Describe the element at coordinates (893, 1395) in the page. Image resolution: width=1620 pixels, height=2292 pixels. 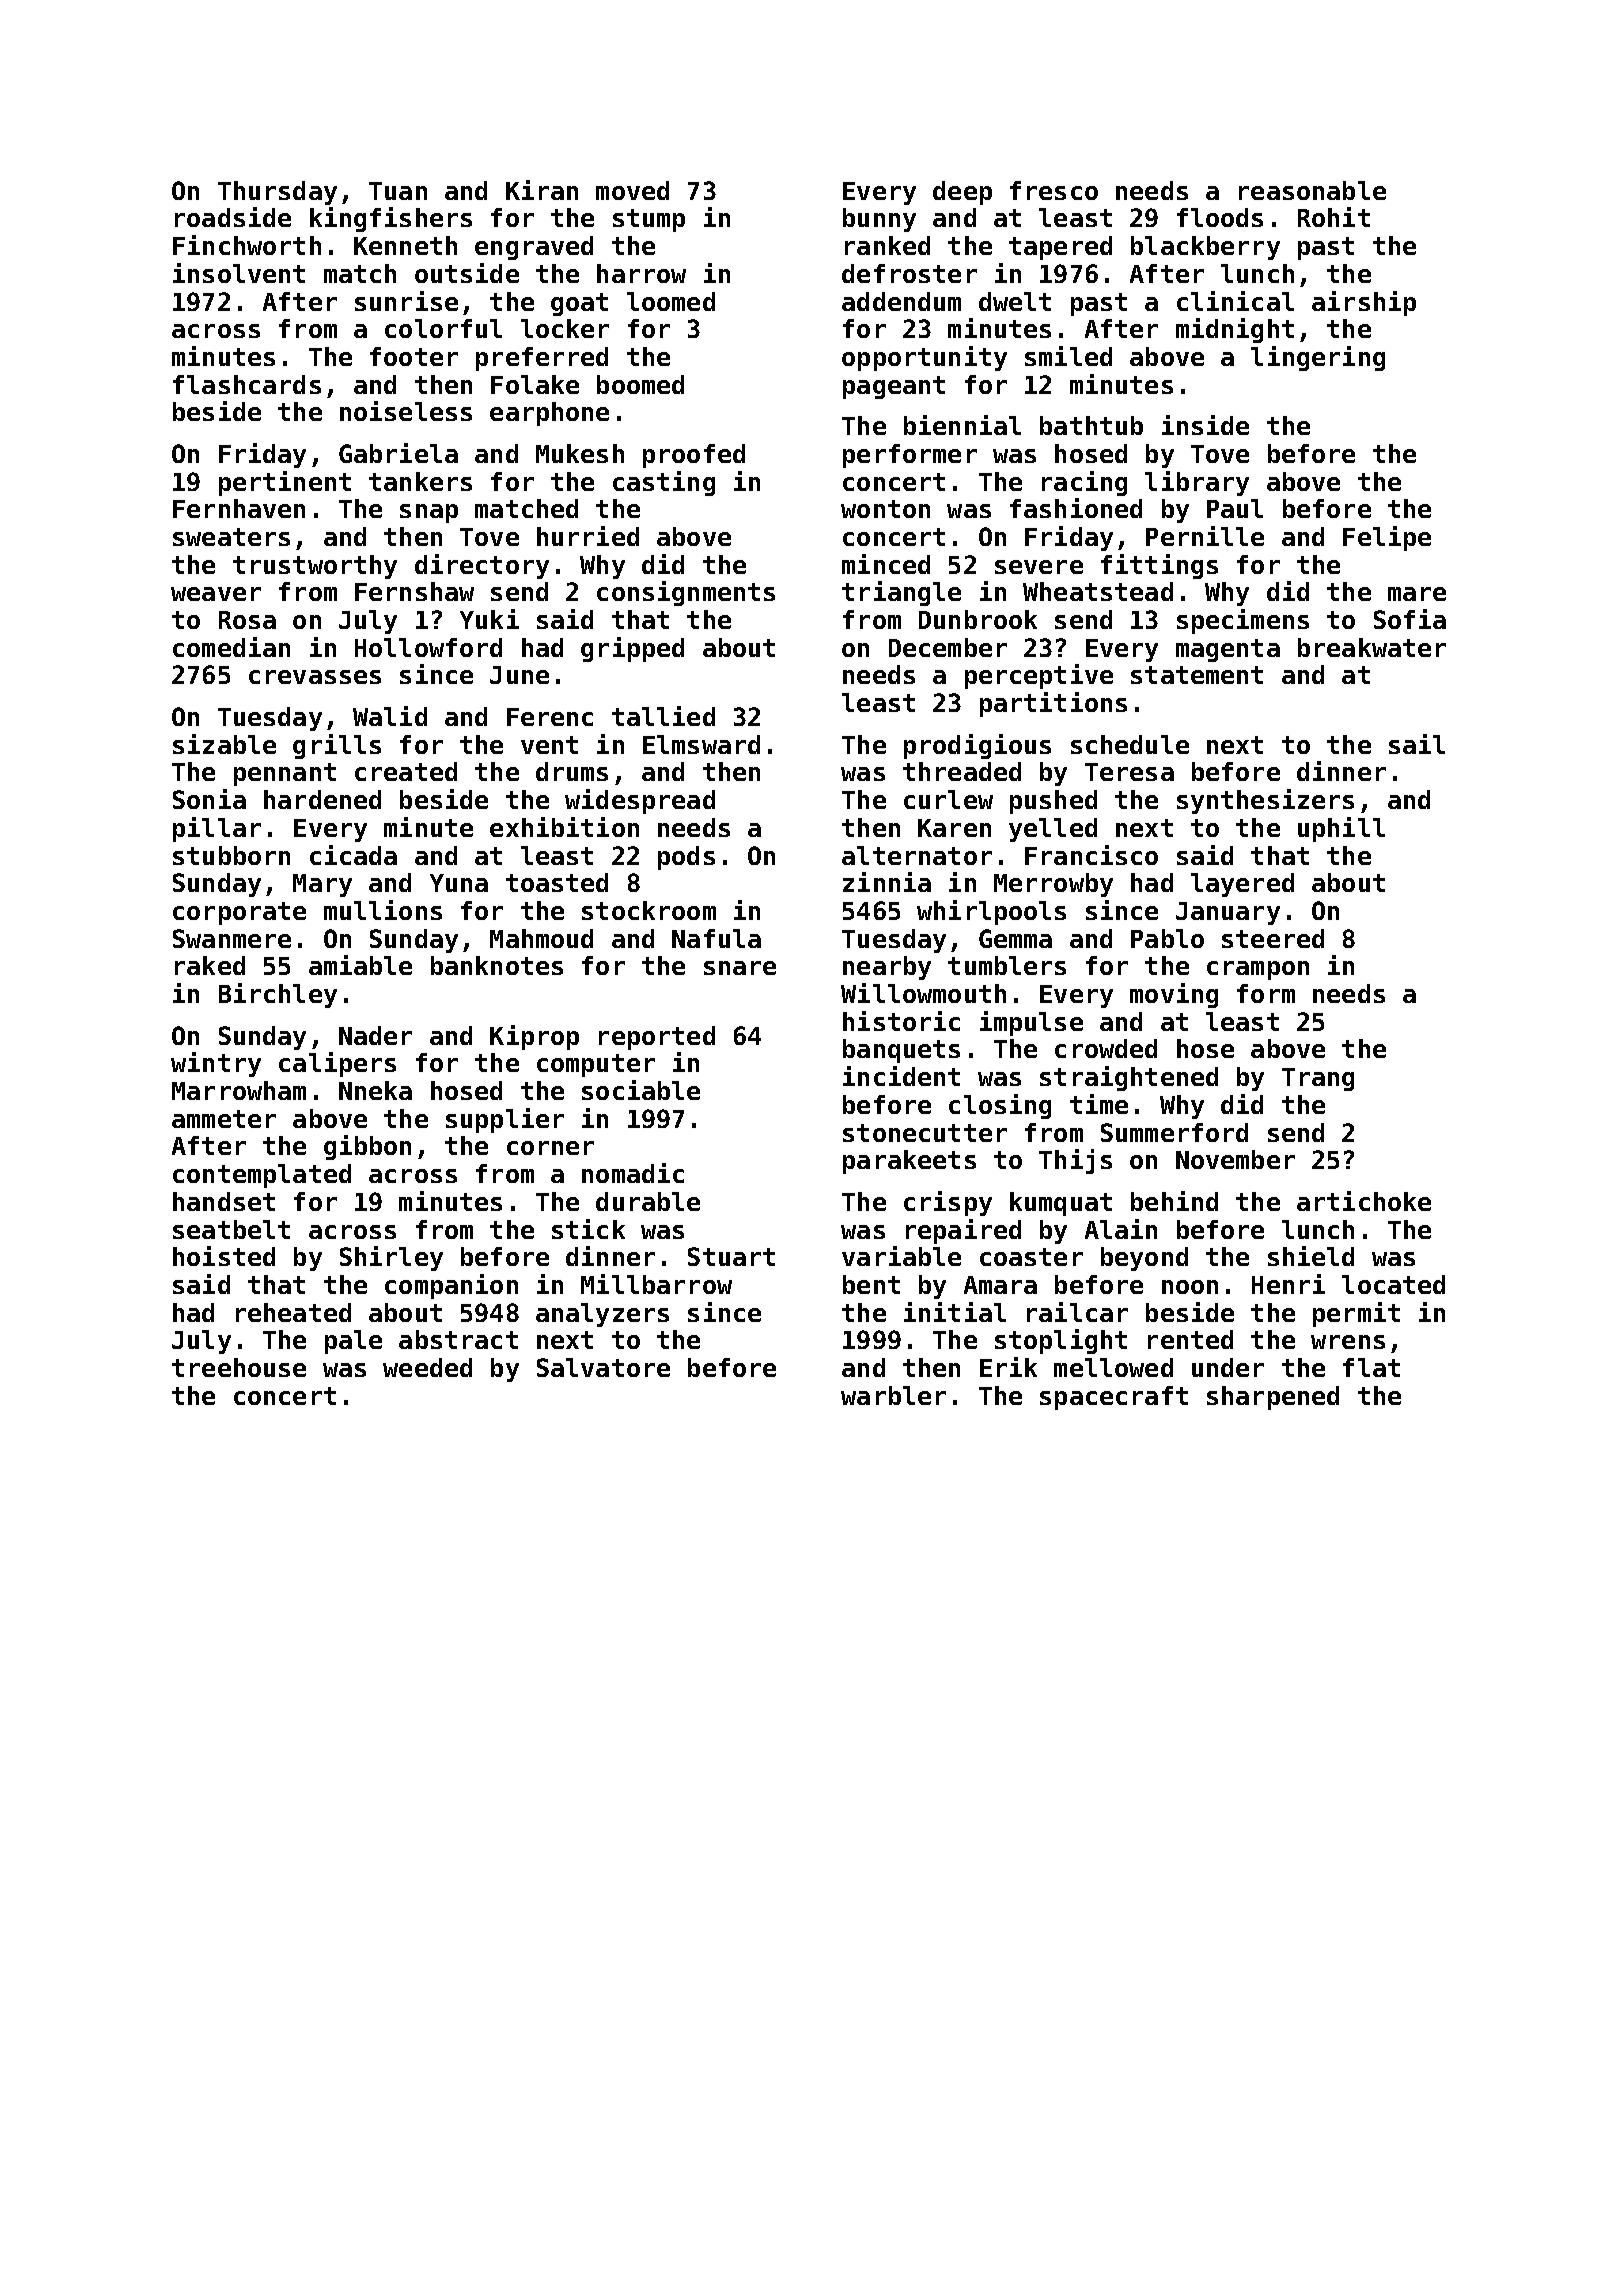
I see `warbler` at that location.
